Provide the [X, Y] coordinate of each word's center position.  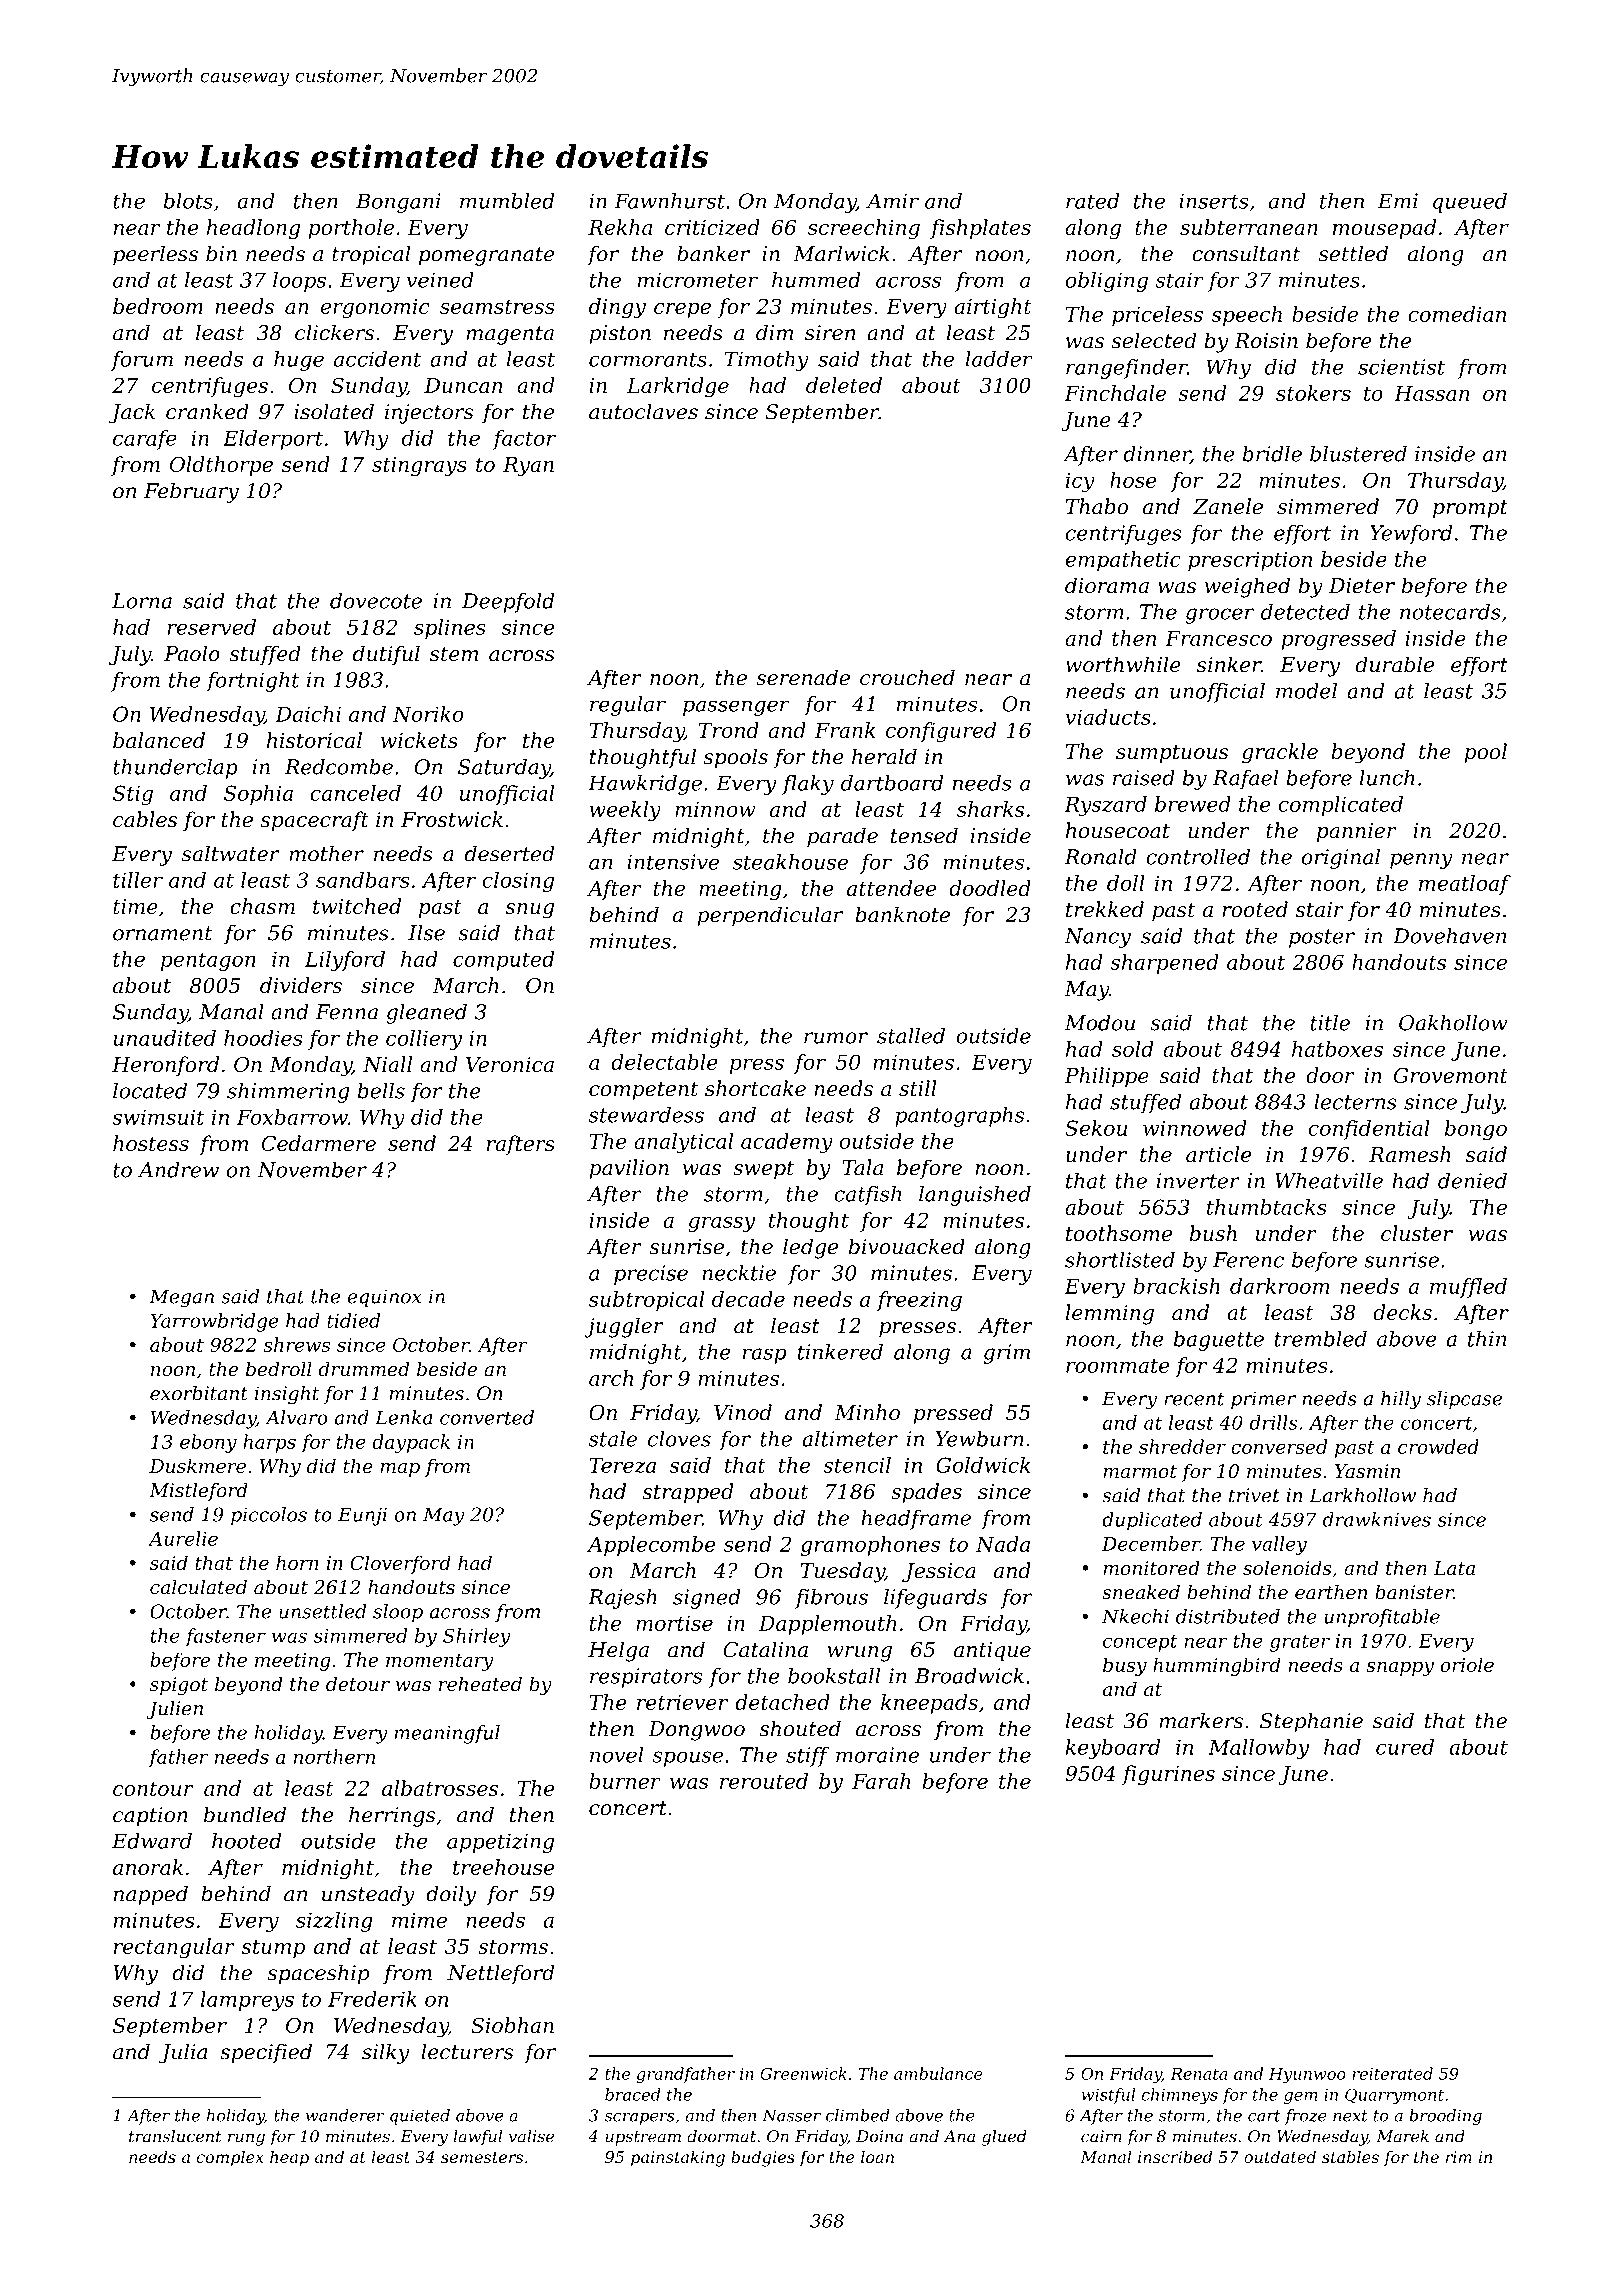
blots [188, 201]
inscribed [1175, 2156]
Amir [892, 201]
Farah [881, 1781]
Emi [1398, 201]
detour [358, 1683]
